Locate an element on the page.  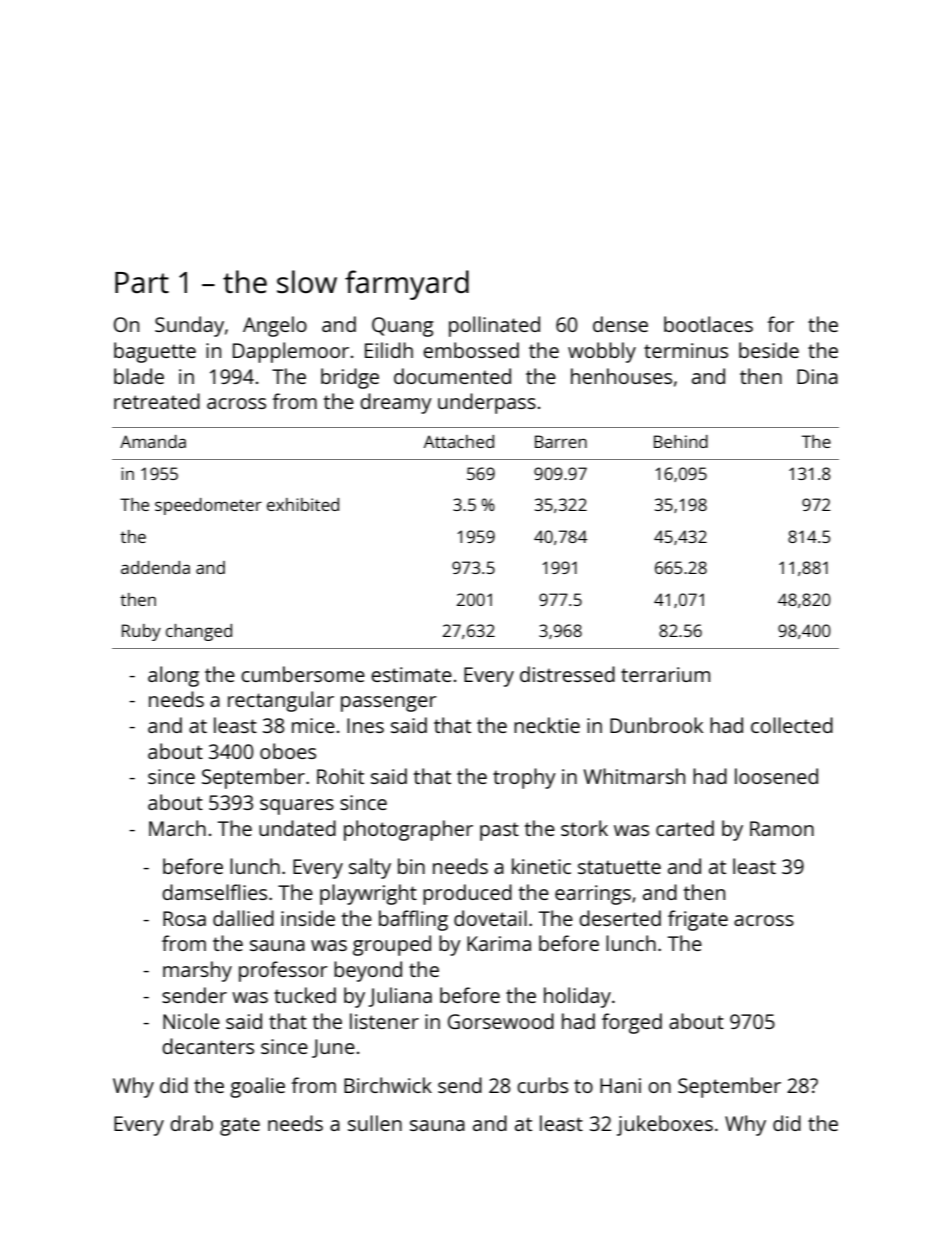
beside is located at coordinates (769, 350).
